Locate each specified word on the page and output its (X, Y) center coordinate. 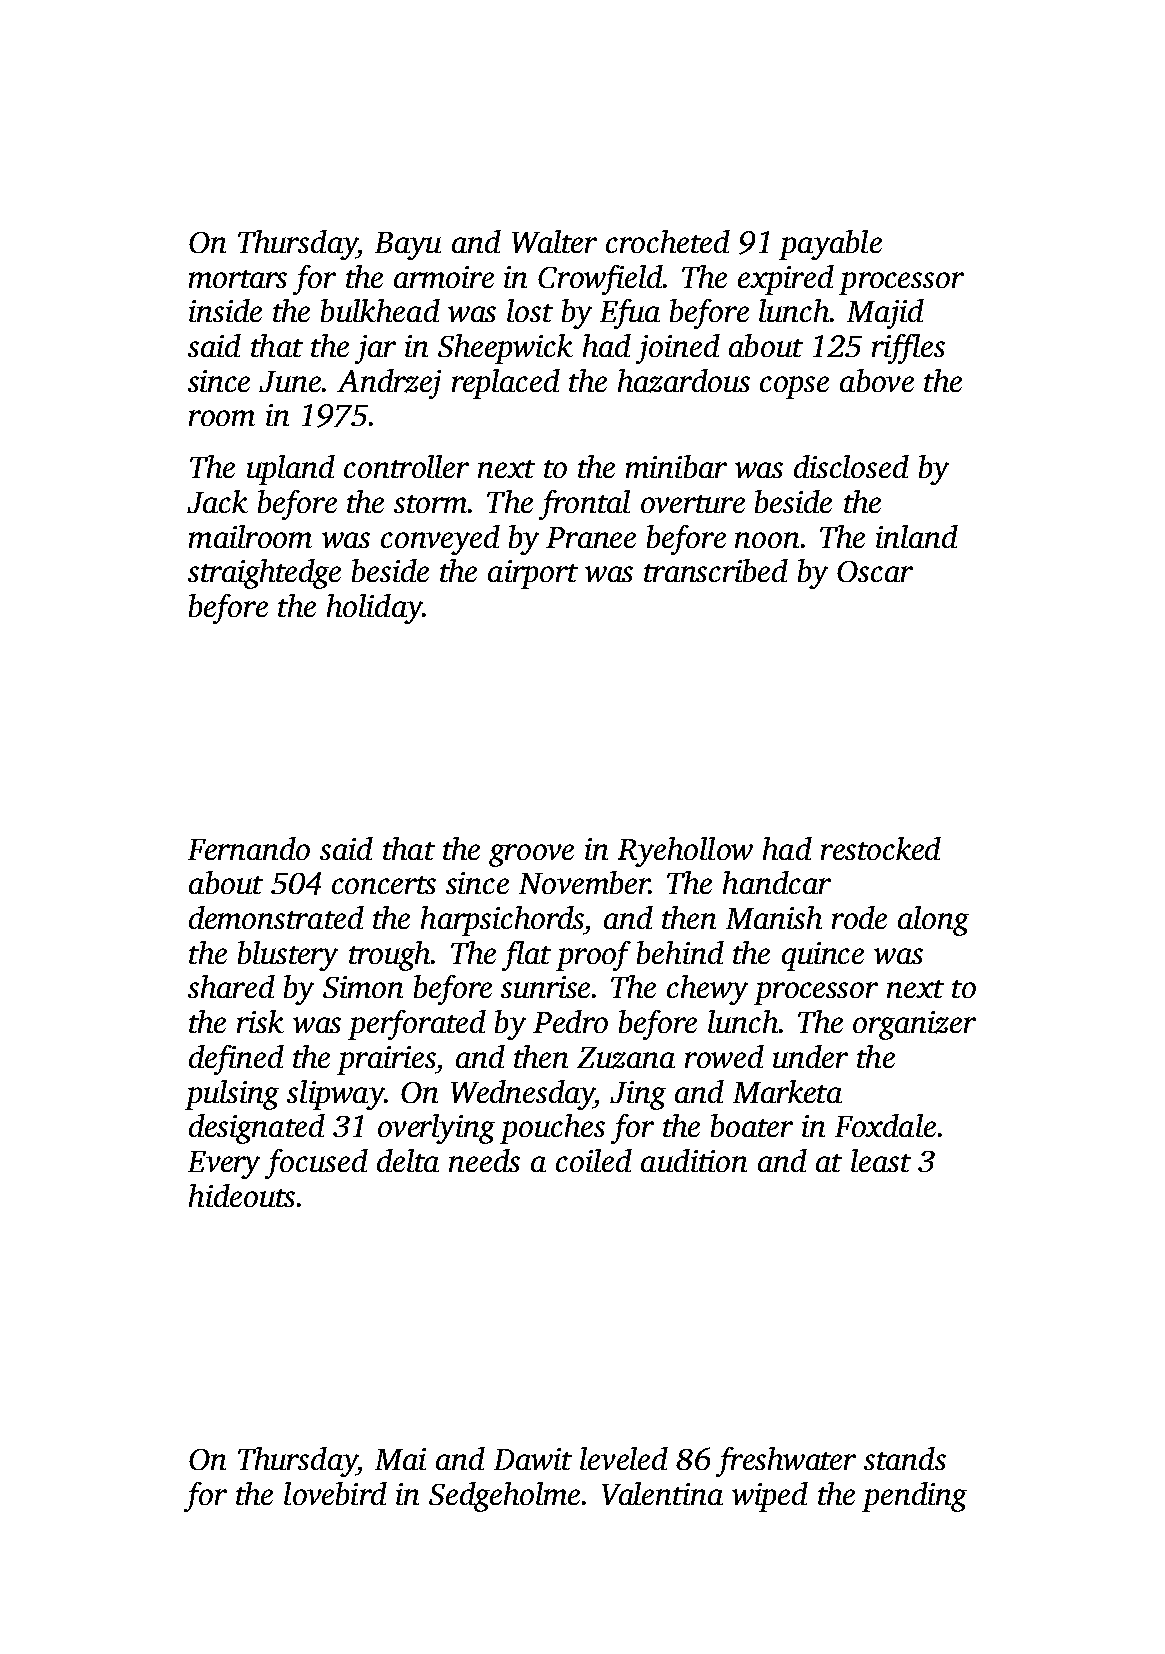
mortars (238, 279)
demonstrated (276, 917)
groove (531, 855)
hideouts (242, 1195)
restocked (881, 848)
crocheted (668, 241)
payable (830, 245)
